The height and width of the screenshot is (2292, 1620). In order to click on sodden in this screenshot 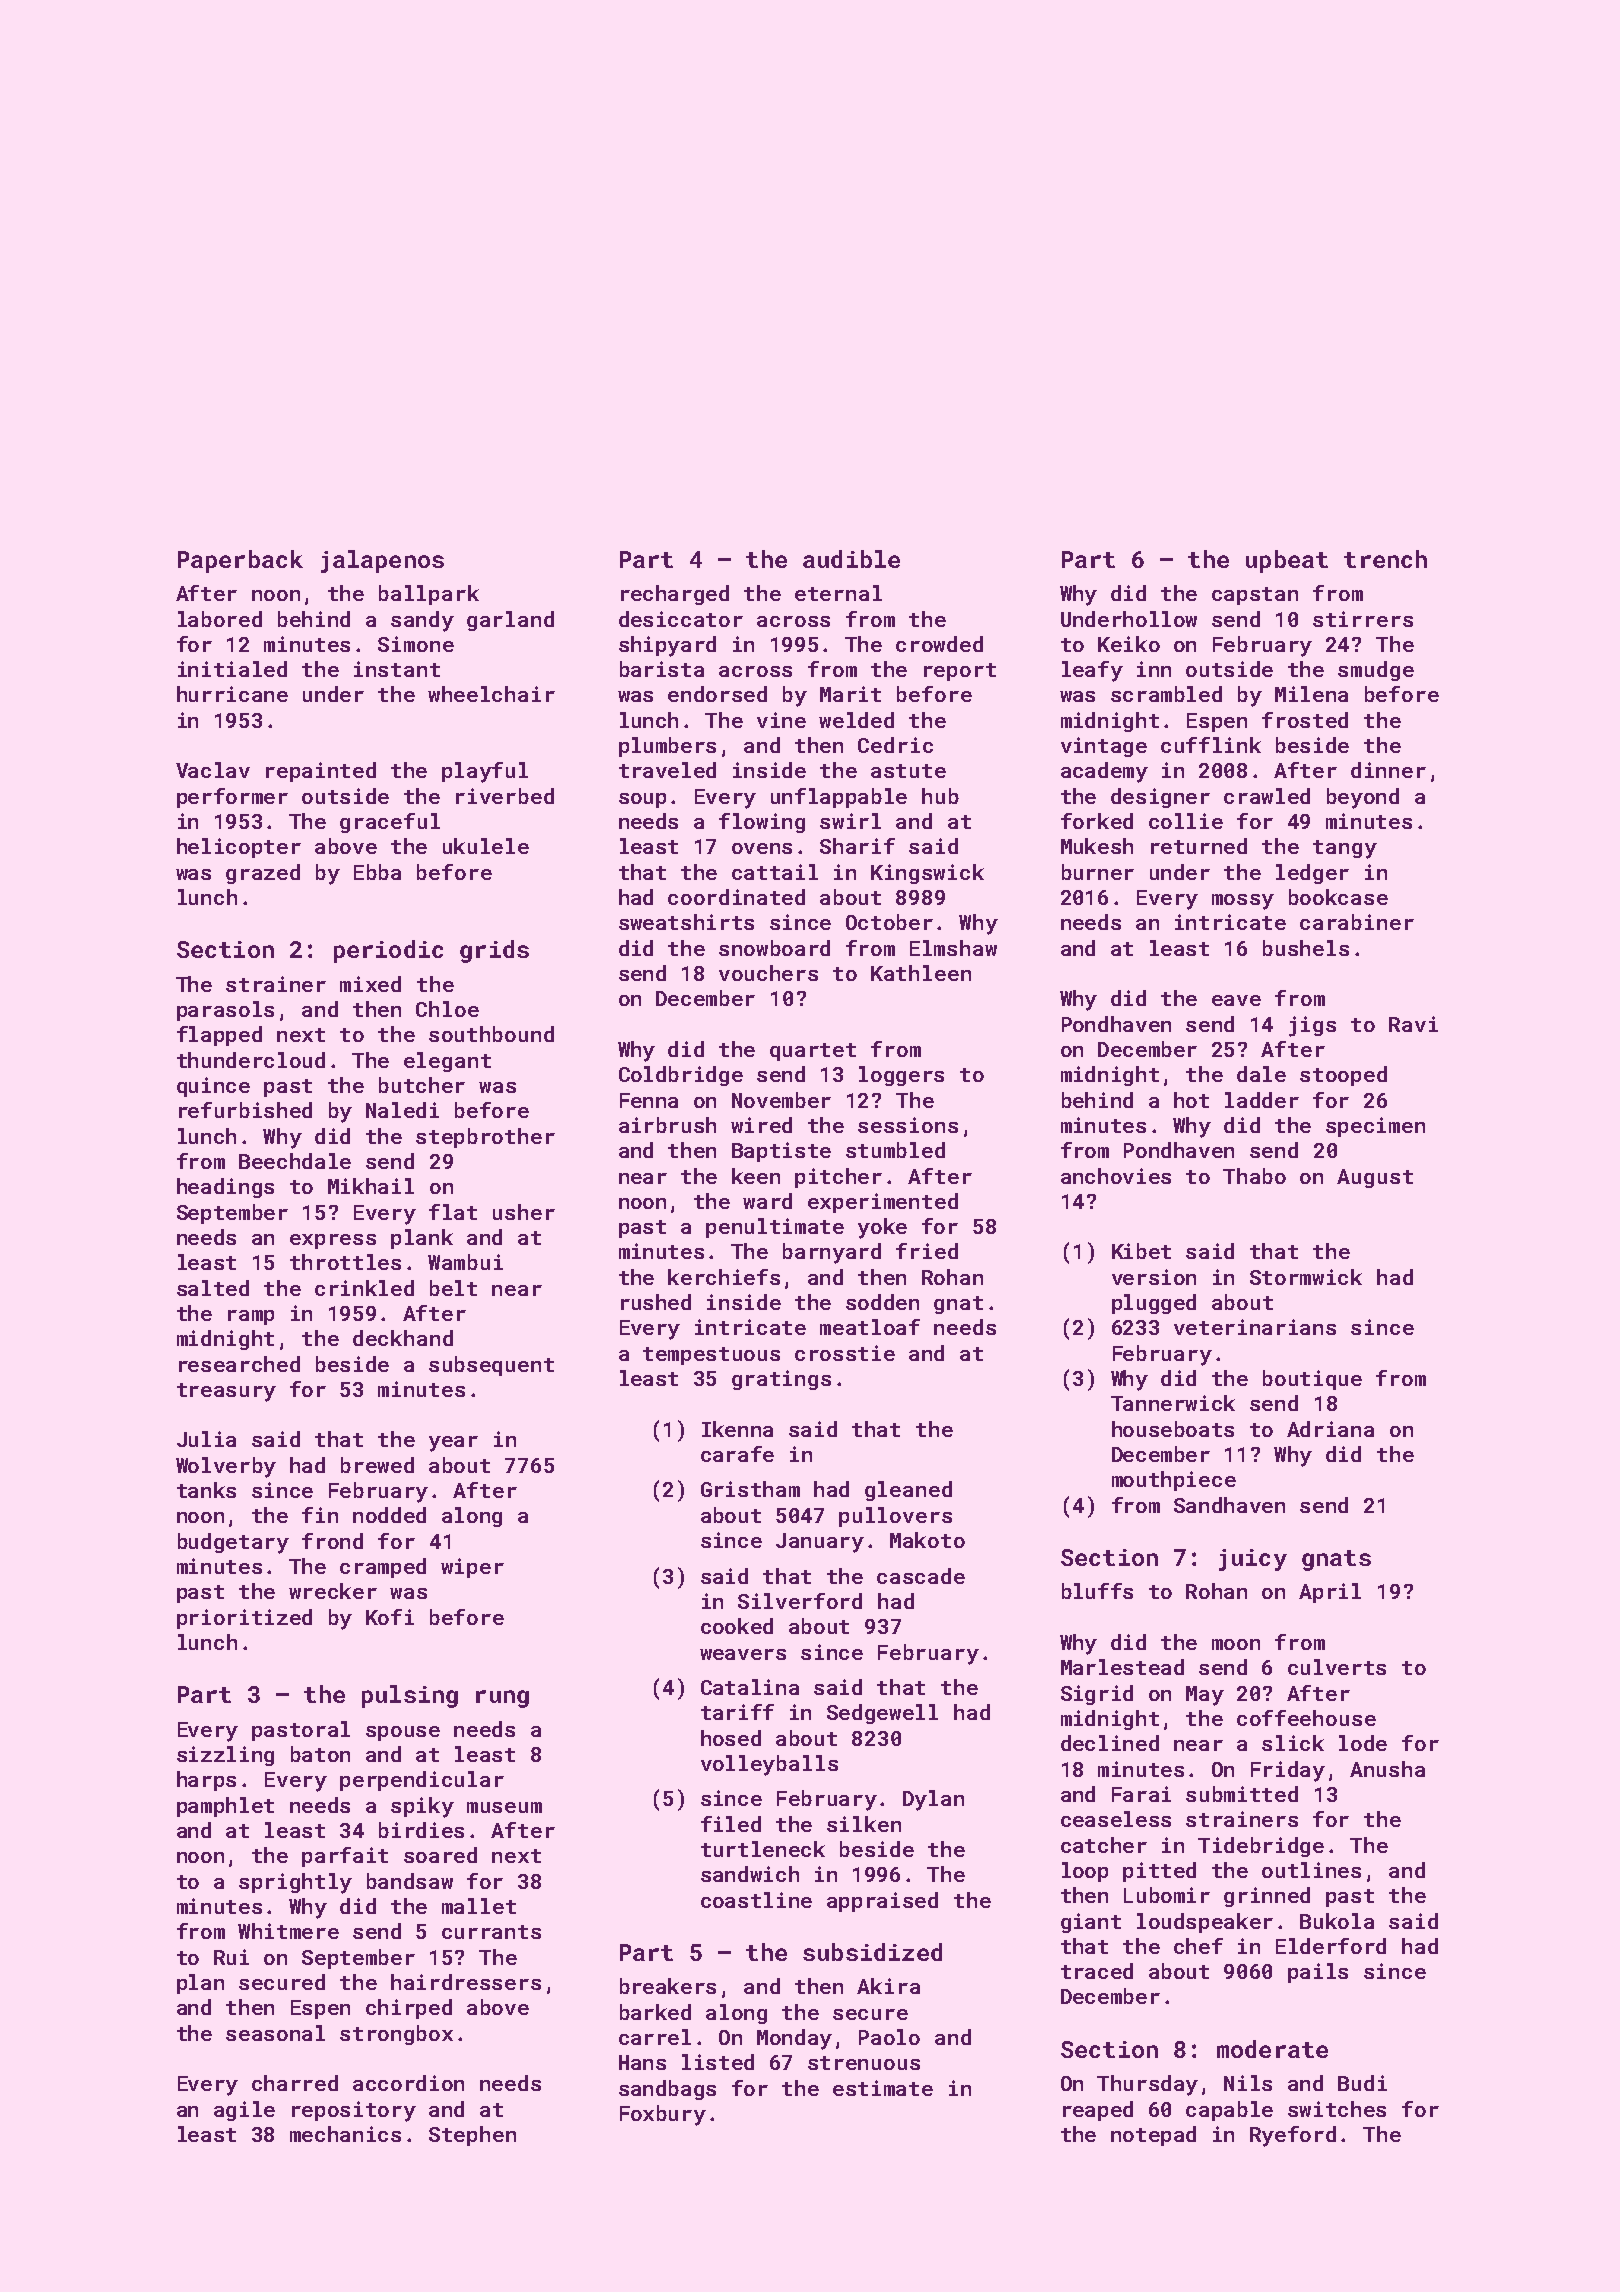, I will do `click(882, 1302)`.
